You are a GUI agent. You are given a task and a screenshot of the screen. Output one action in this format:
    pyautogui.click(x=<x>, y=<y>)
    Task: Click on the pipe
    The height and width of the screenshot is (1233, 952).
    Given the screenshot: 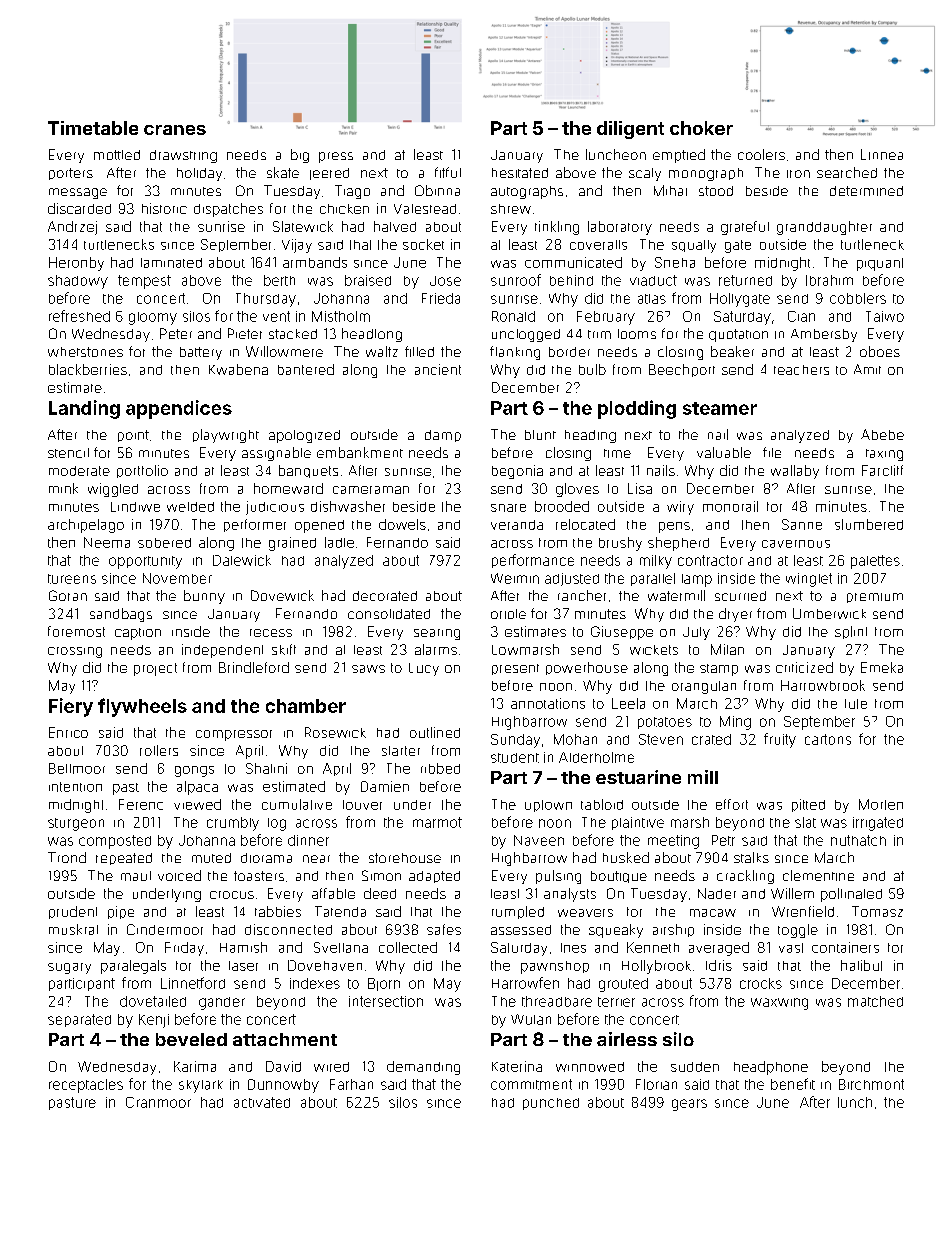 What is the action you would take?
    pyautogui.click(x=121, y=912)
